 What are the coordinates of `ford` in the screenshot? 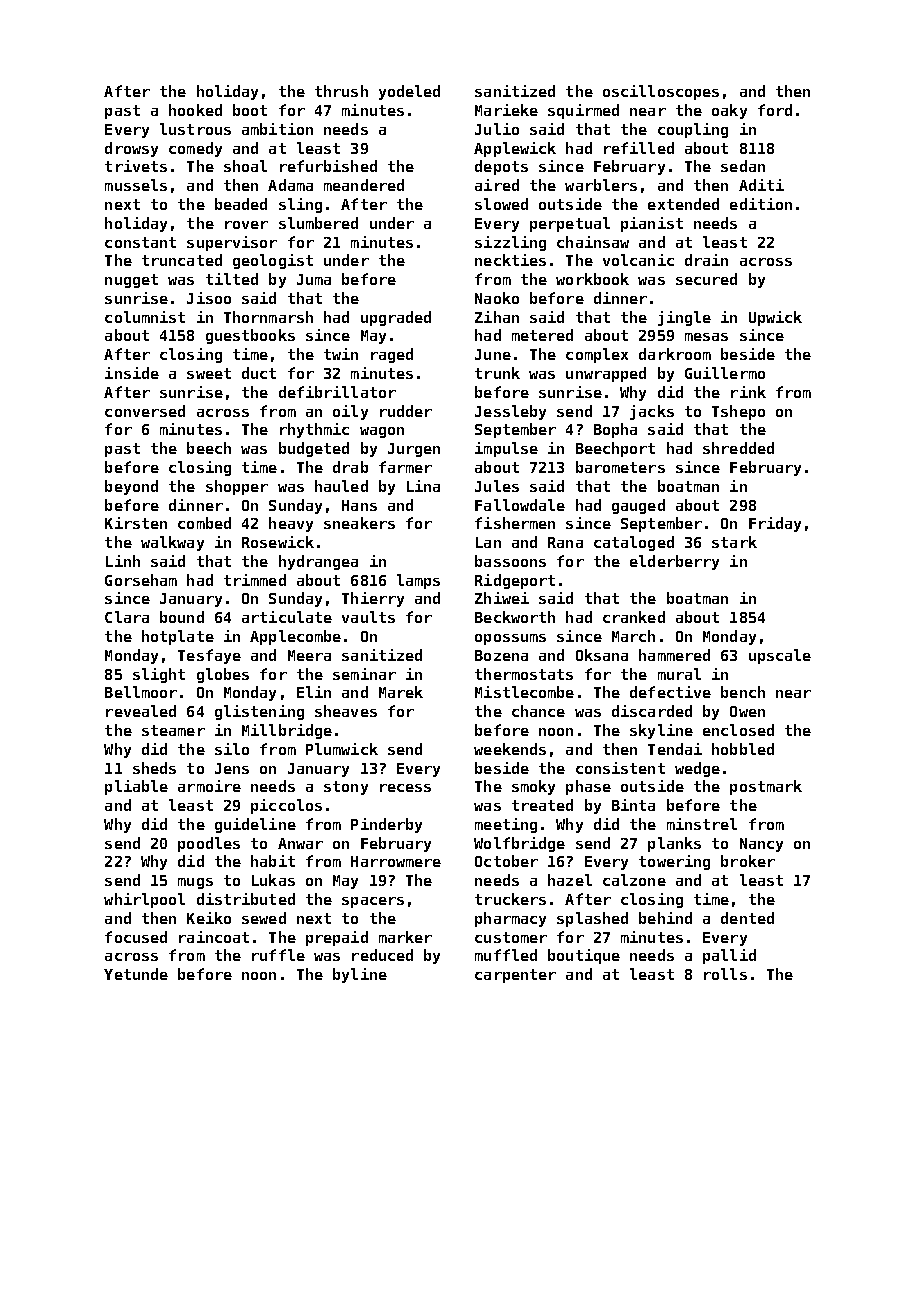 It's located at (775, 110).
